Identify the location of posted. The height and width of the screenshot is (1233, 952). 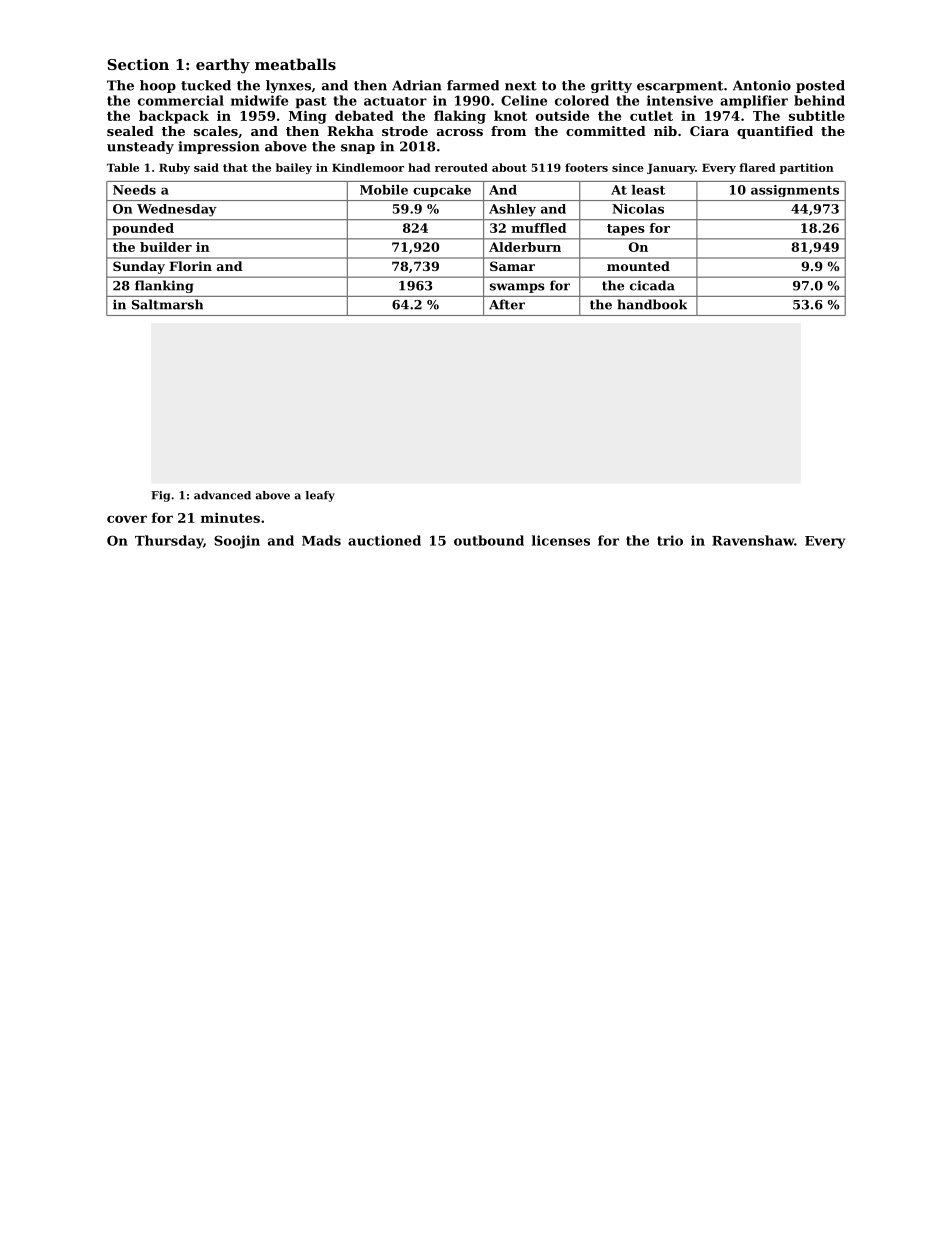
(820, 86).
